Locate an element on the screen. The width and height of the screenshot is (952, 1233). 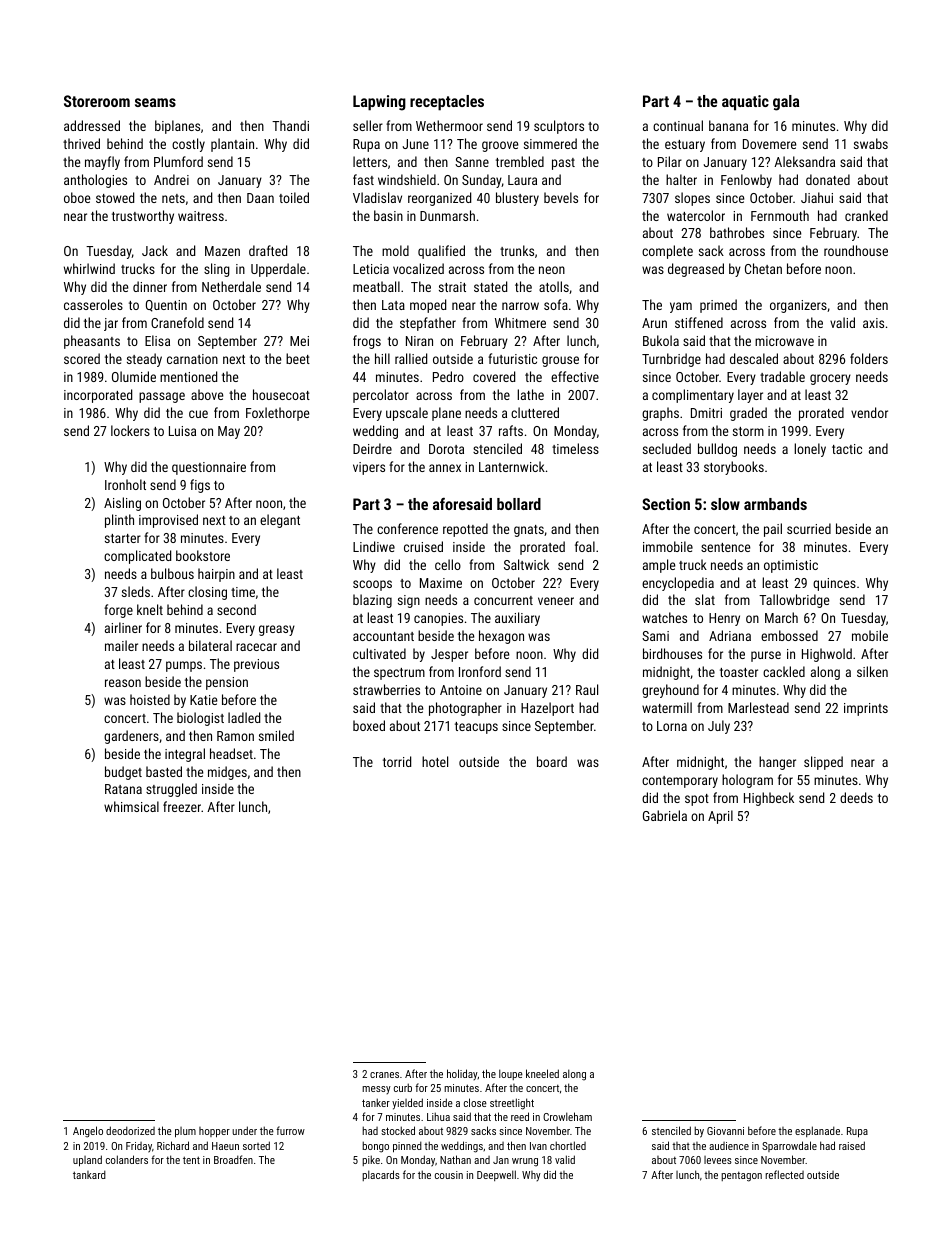
June is located at coordinates (416, 144).
